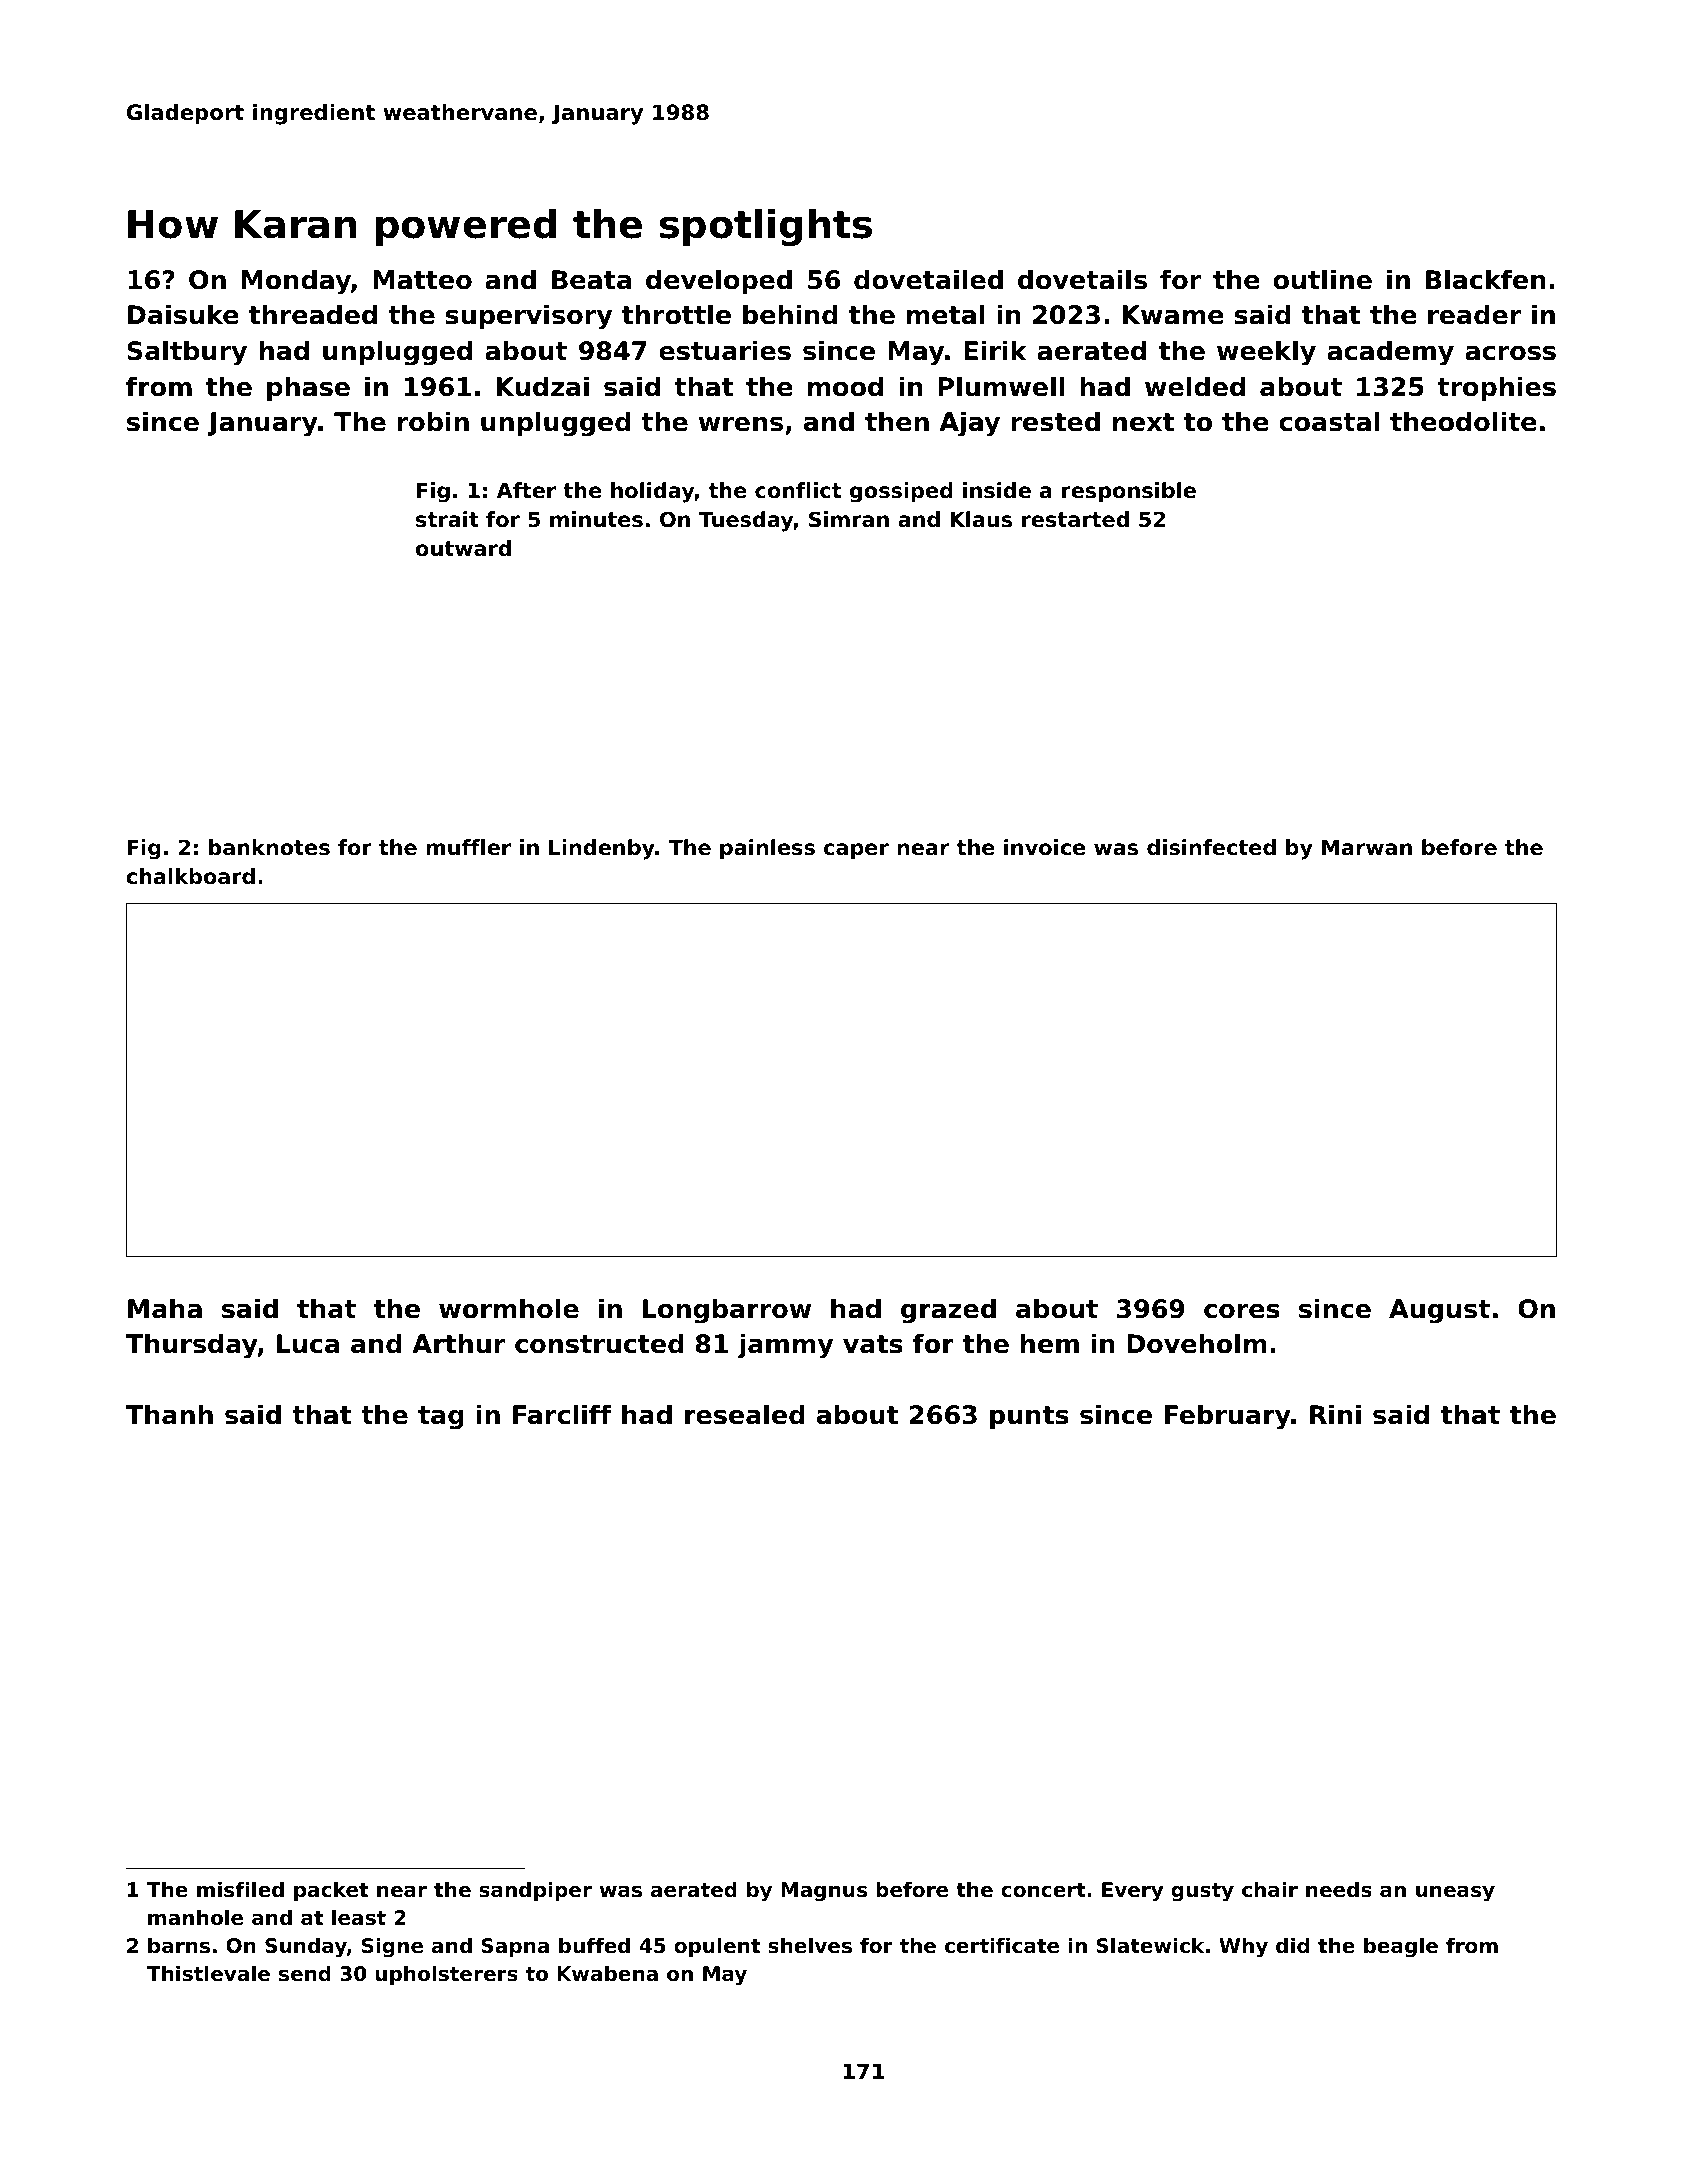 This image has height=2178, width=1683. What do you see at coordinates (1228, 1417) in the image?
I see `February` at bounding box center [1228, 1417].
